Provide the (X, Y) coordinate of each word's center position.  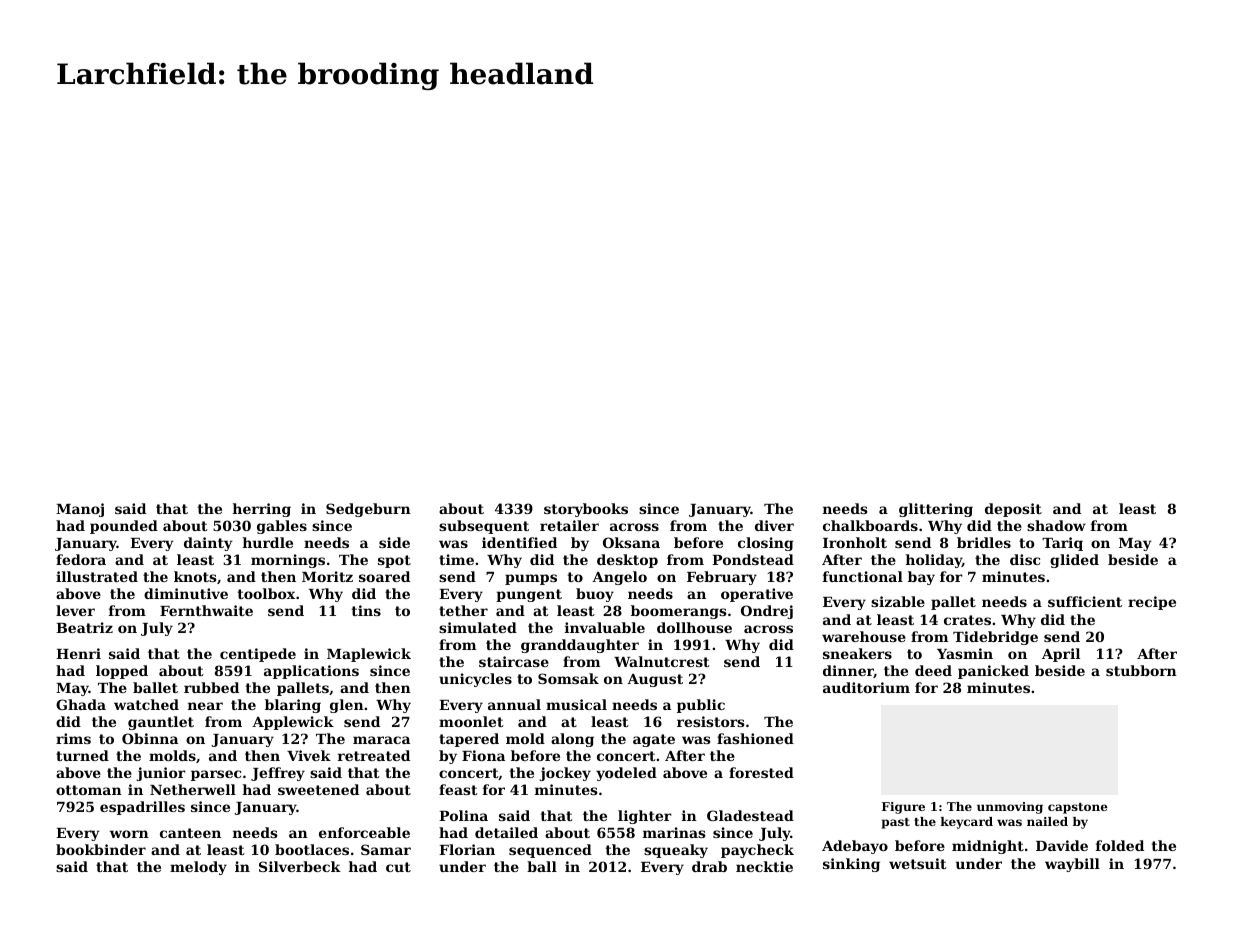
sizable (898, 601)
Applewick (293, 723)
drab (709, 866)
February (722, 578)
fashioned (755, 738)
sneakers (857, 653)
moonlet (471, 721)
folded (1120, 845)
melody (198, 868)
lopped (122, 672)
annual (514, 704)
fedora (81, 559)
